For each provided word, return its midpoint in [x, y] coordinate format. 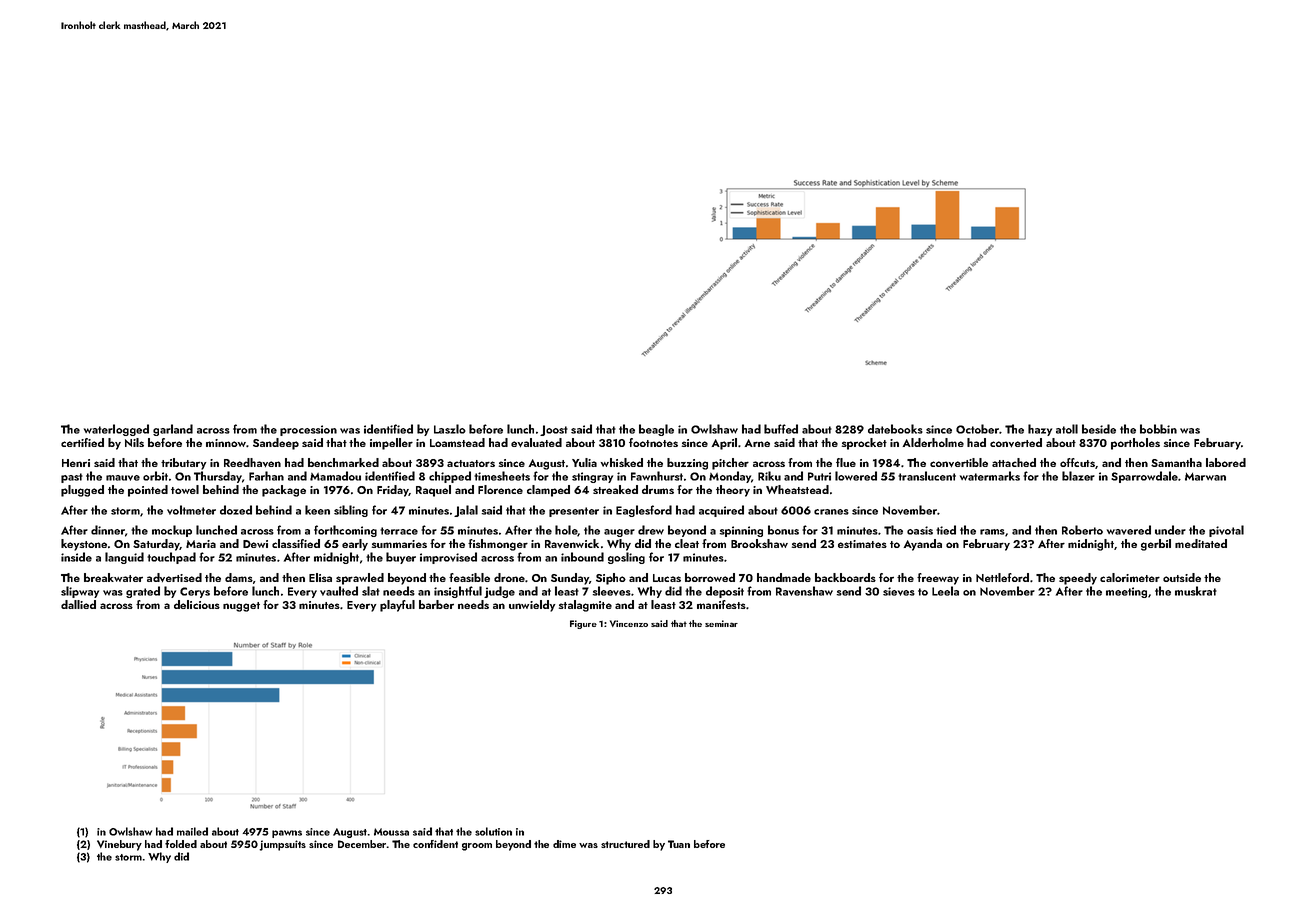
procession [308, 430]
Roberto [1082, 530]
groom [477, 847]
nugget [241, 607]
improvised [448, 558]
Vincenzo [629, 623]
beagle [656, 430]
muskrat [1196, 591]
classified [296, 543]
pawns [287, 834]
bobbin [1158, 429]
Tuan [679, 844]
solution [493, 831]
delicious [197, 604]
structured [625, 844]
